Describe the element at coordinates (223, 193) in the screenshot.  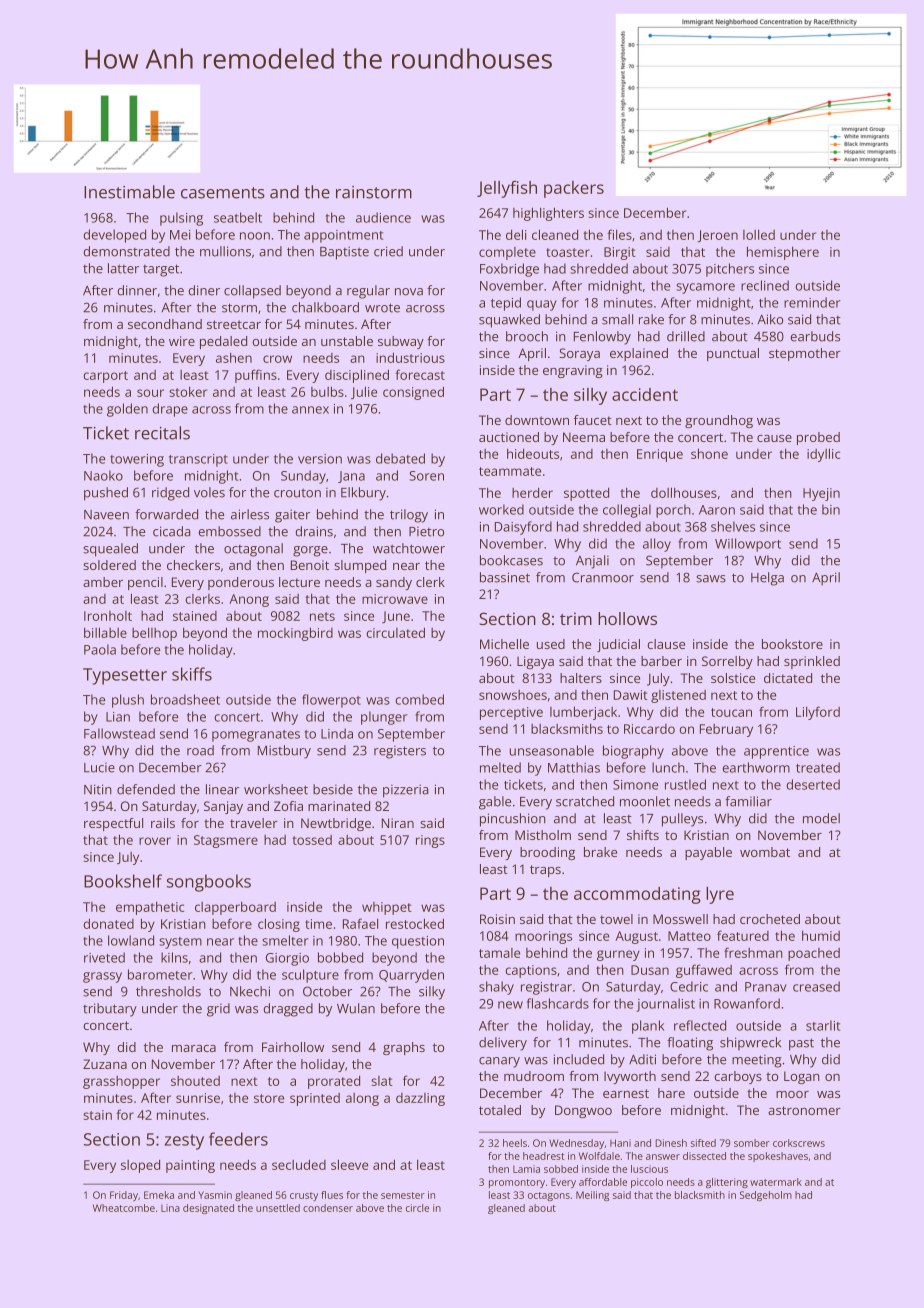
I see `casements` at that location.
